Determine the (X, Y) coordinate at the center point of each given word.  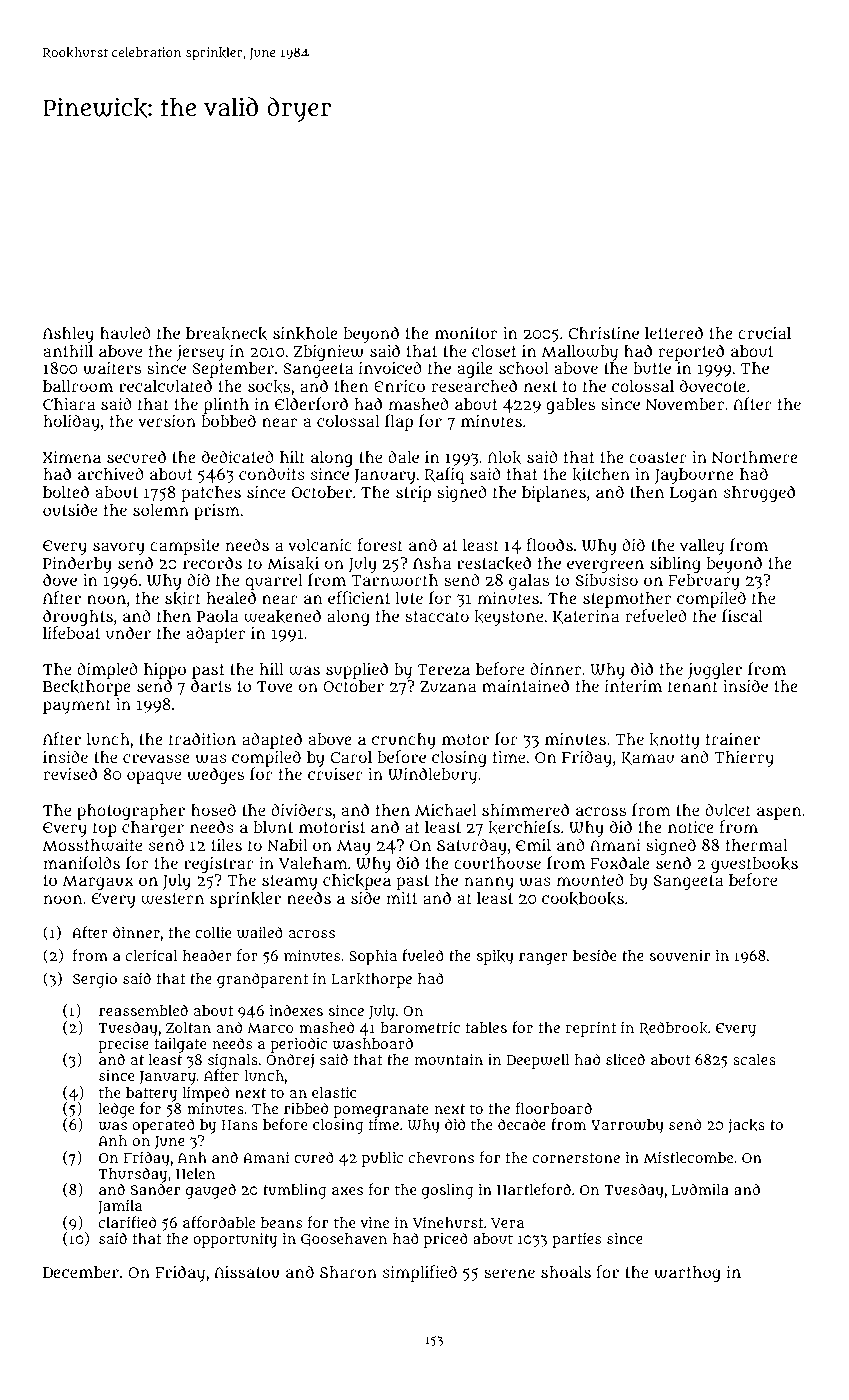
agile (475, 370)
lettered (674, 332)
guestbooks (754, 865)
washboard (373, 1043)
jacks (746, 1126)
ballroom (78, 386)
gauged (211, 1191)
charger (153, 830)
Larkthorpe (371, 980)
